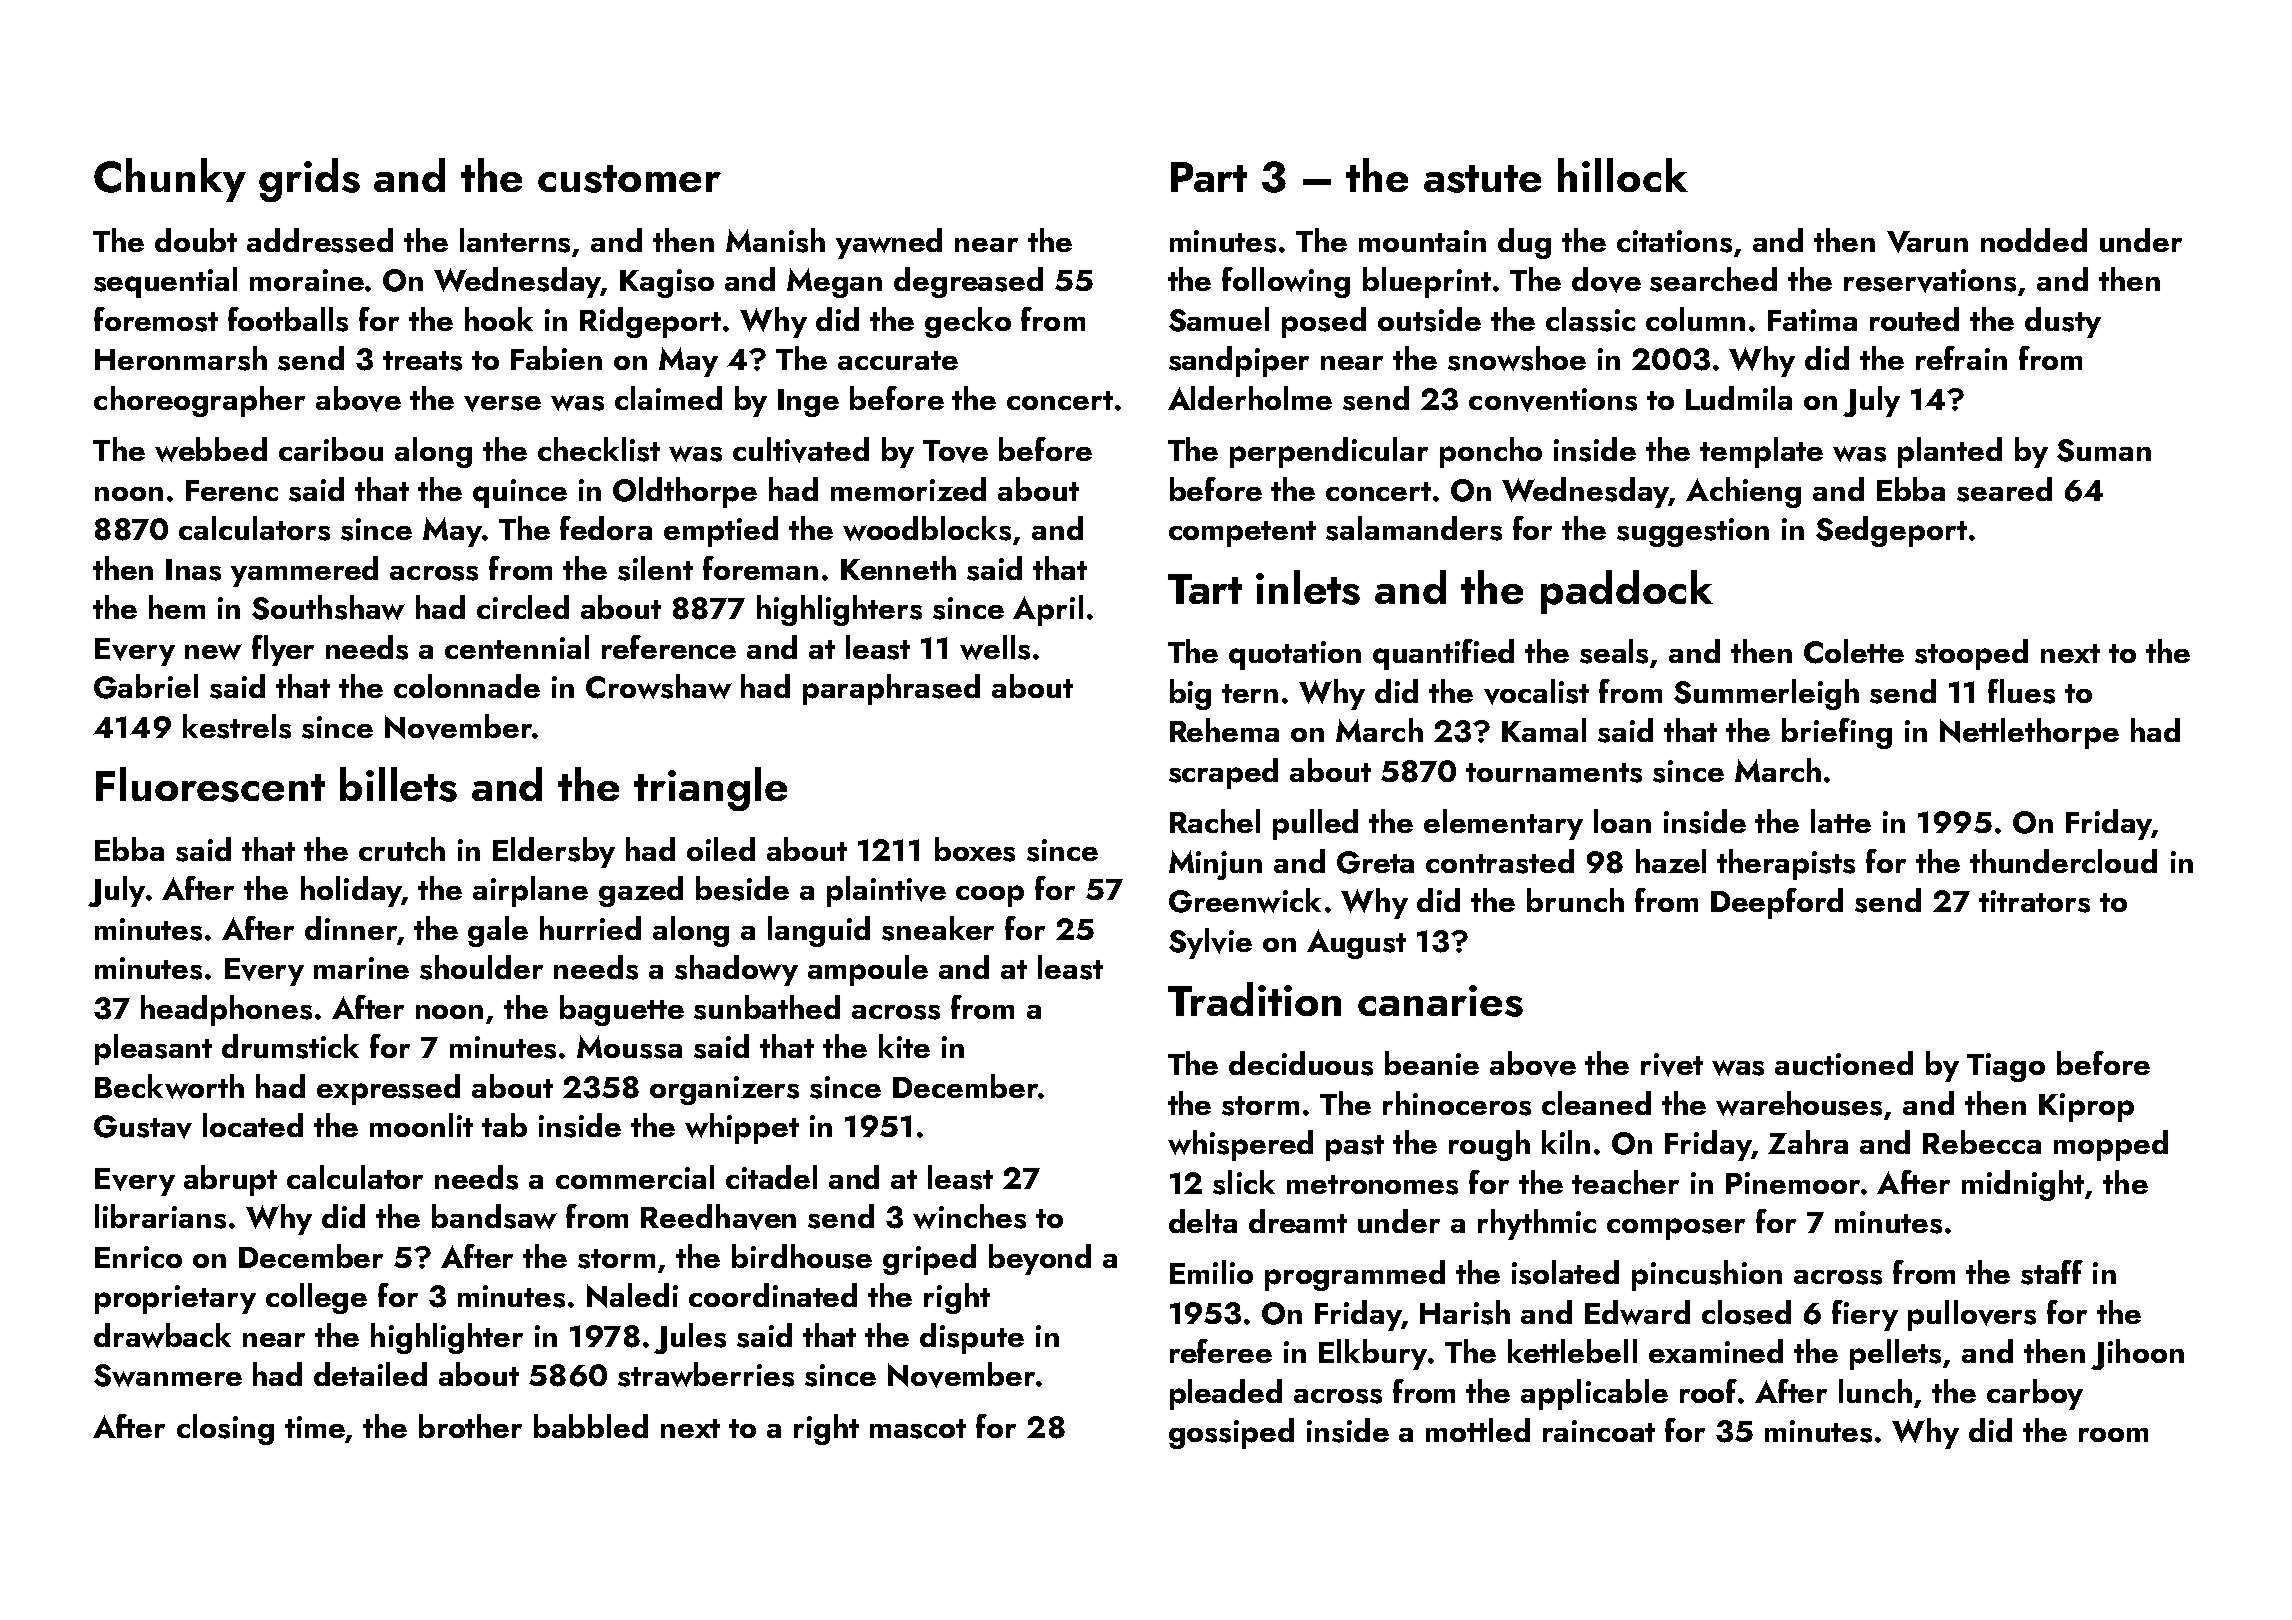 This screenshot has height=1620, width=2292. Describe the element at coordinates (1240, 1145) in the screenshot. I see `whispered` at that location.
